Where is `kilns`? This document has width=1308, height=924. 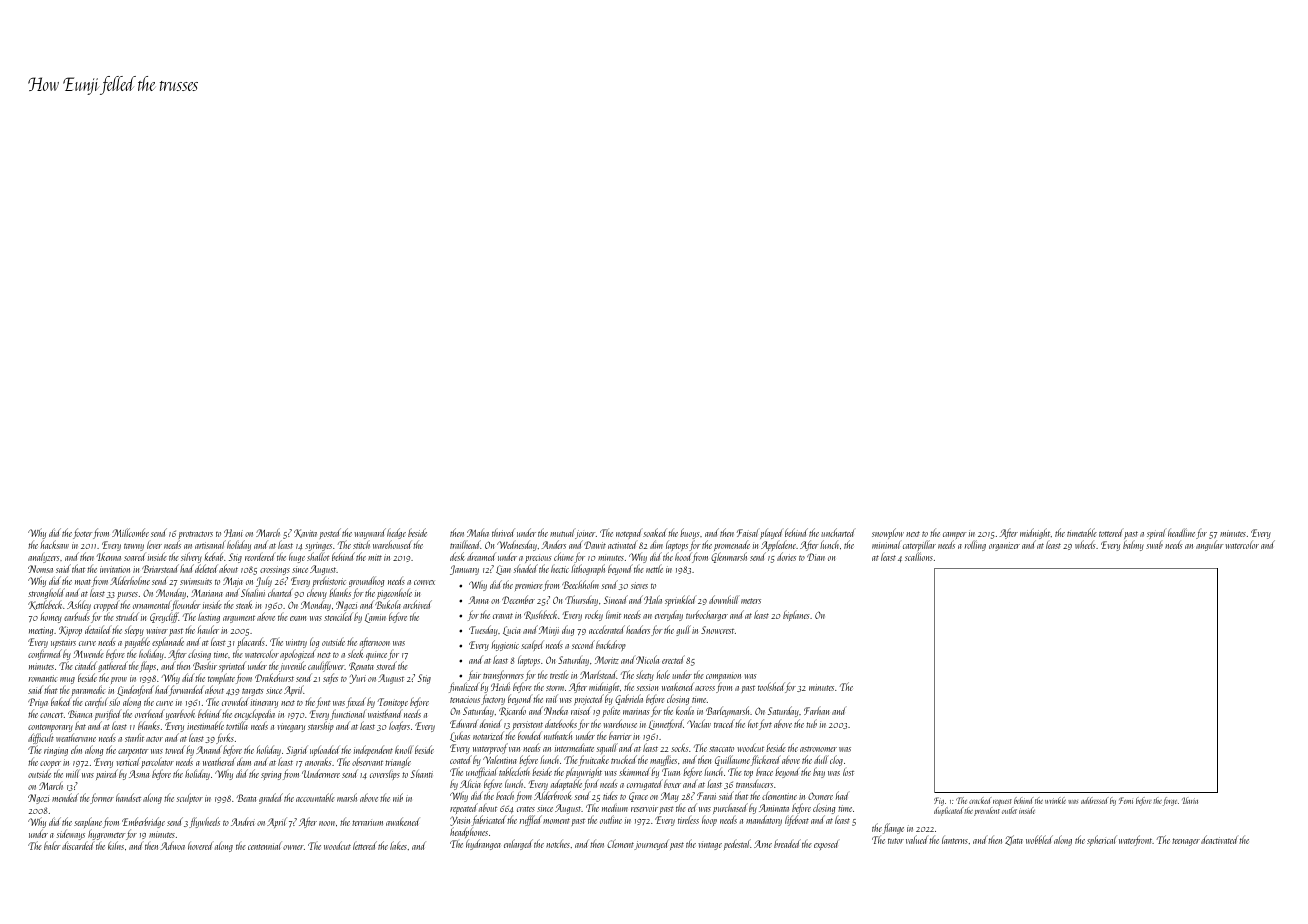 kilns is located at coordinates (116, 846).
